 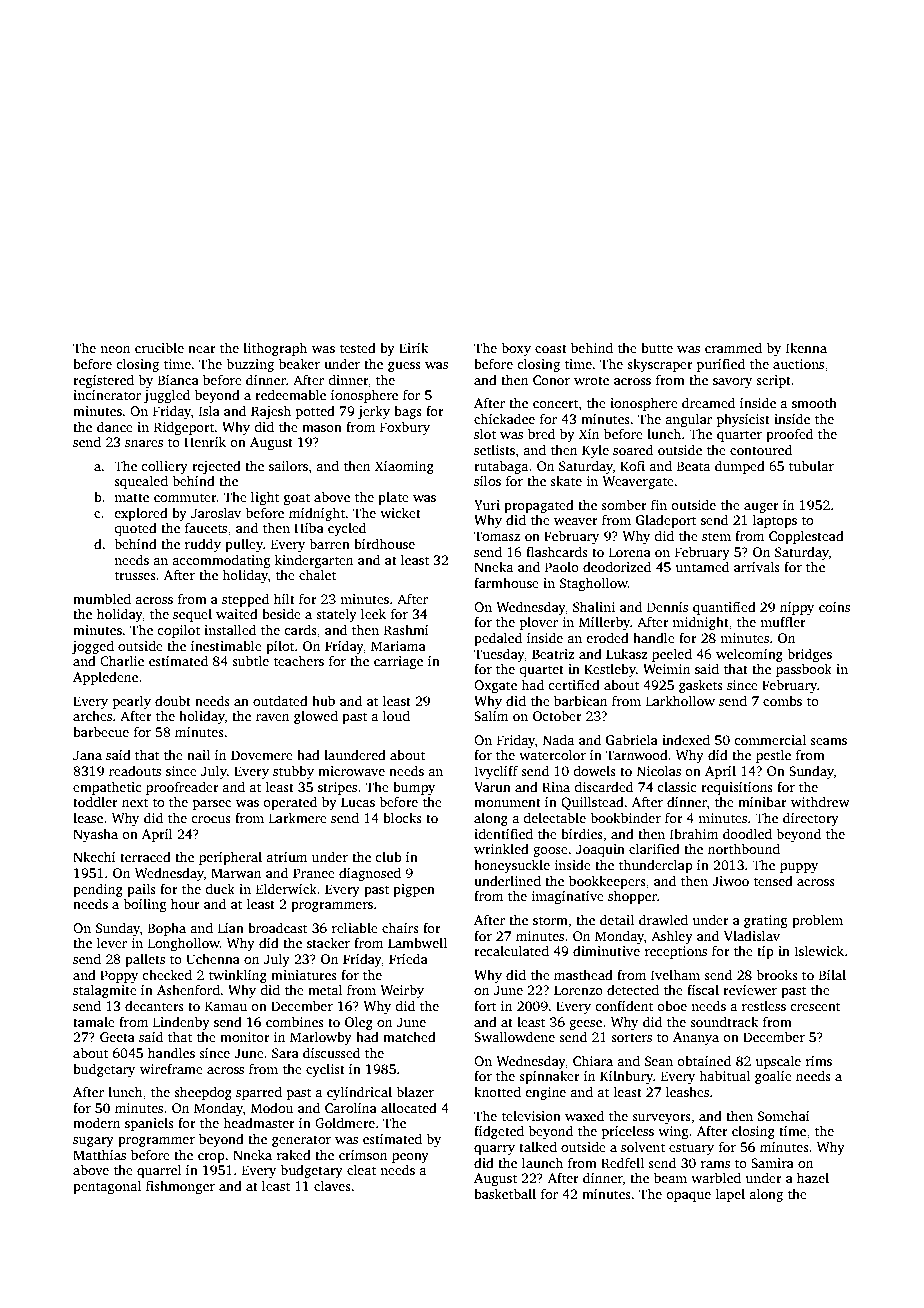 I want to click on surveyors, so click(x=661, y=1119).
